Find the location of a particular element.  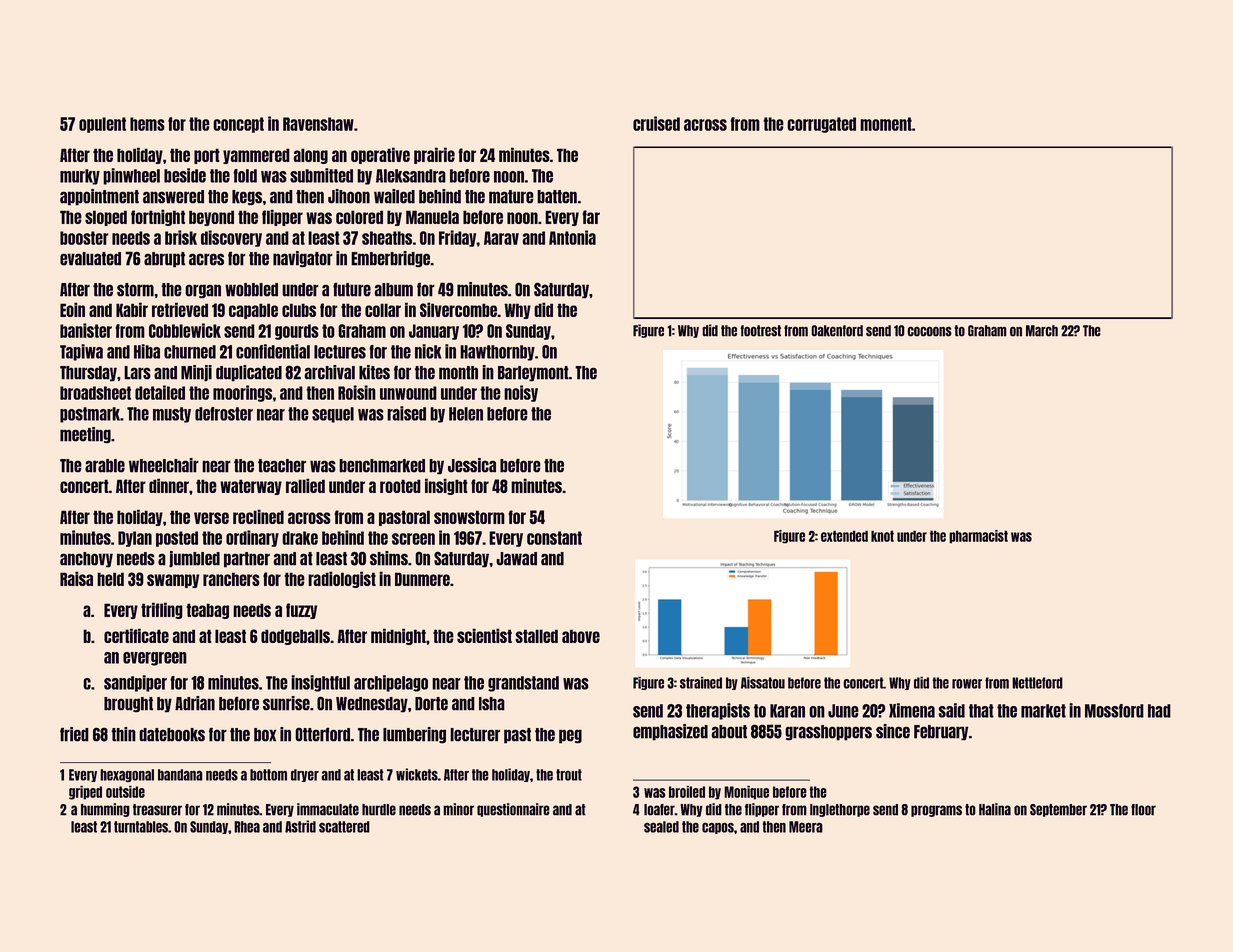

Ravenshaw is located at coordinates (318, 124).
